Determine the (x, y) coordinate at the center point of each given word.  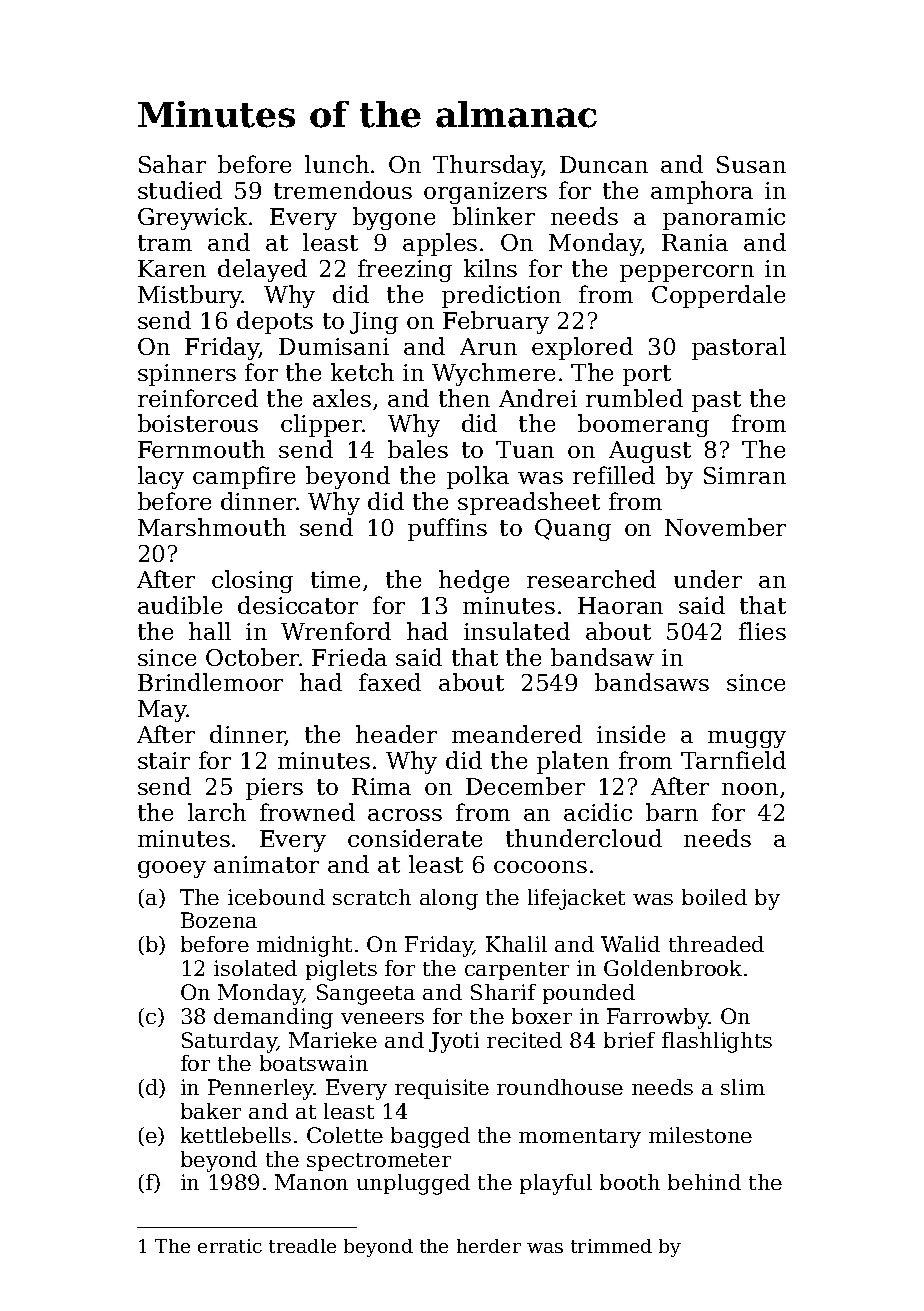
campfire (244, 477)
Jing (374, 323)
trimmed (611, 1246)
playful (556, 1184)
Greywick (192, 218)
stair (164, 760)
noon (750, 789)
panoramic (724, 219)
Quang (573, 530)
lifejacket (576, 899)
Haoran (620, 605)
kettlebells (236, 1135)
